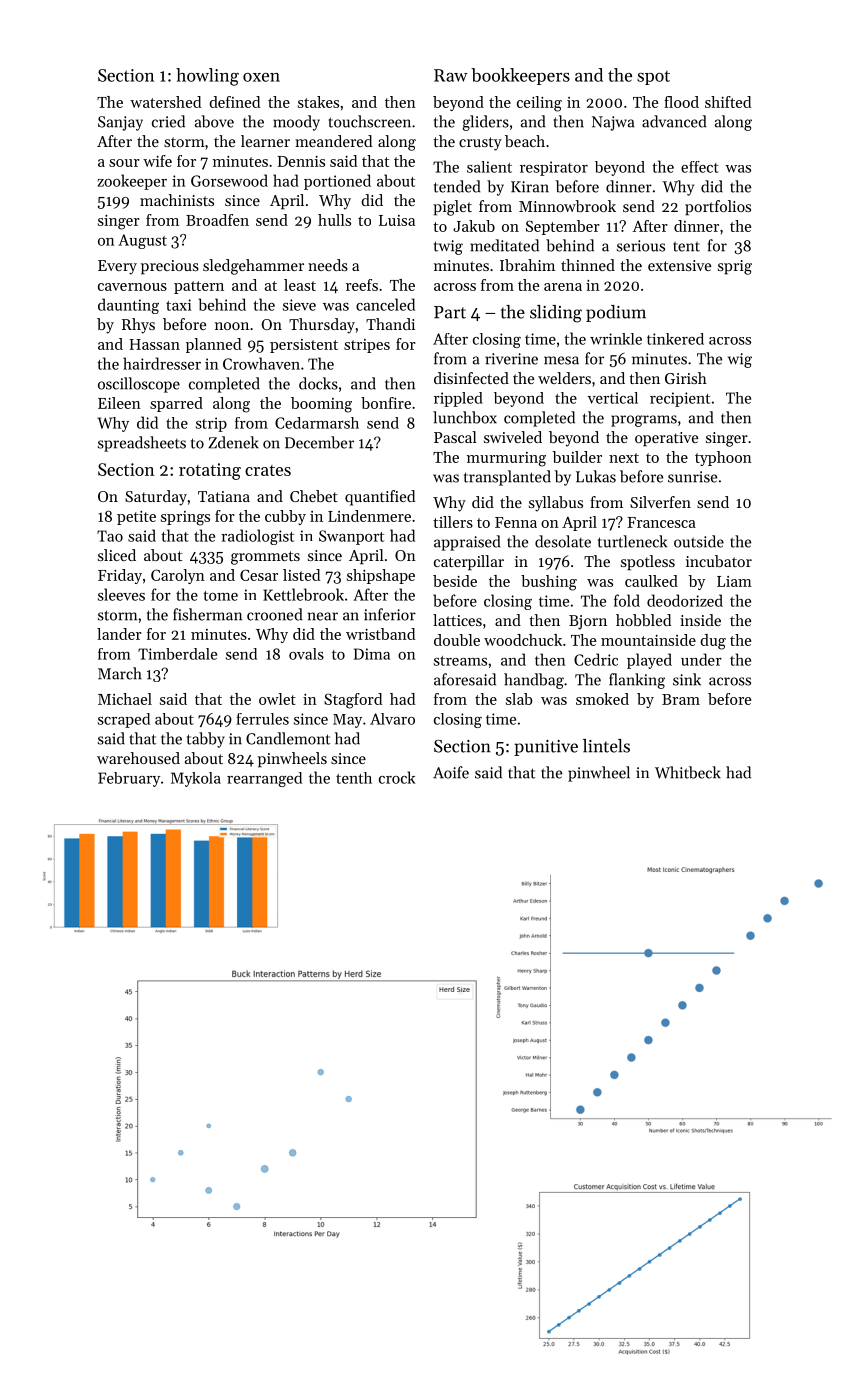 This screenshot has width=849, height=1400. What do you see at coordinates (520, 76) in the screenshot?
I see `bookkeepers` at bounding box center [520, 76].
